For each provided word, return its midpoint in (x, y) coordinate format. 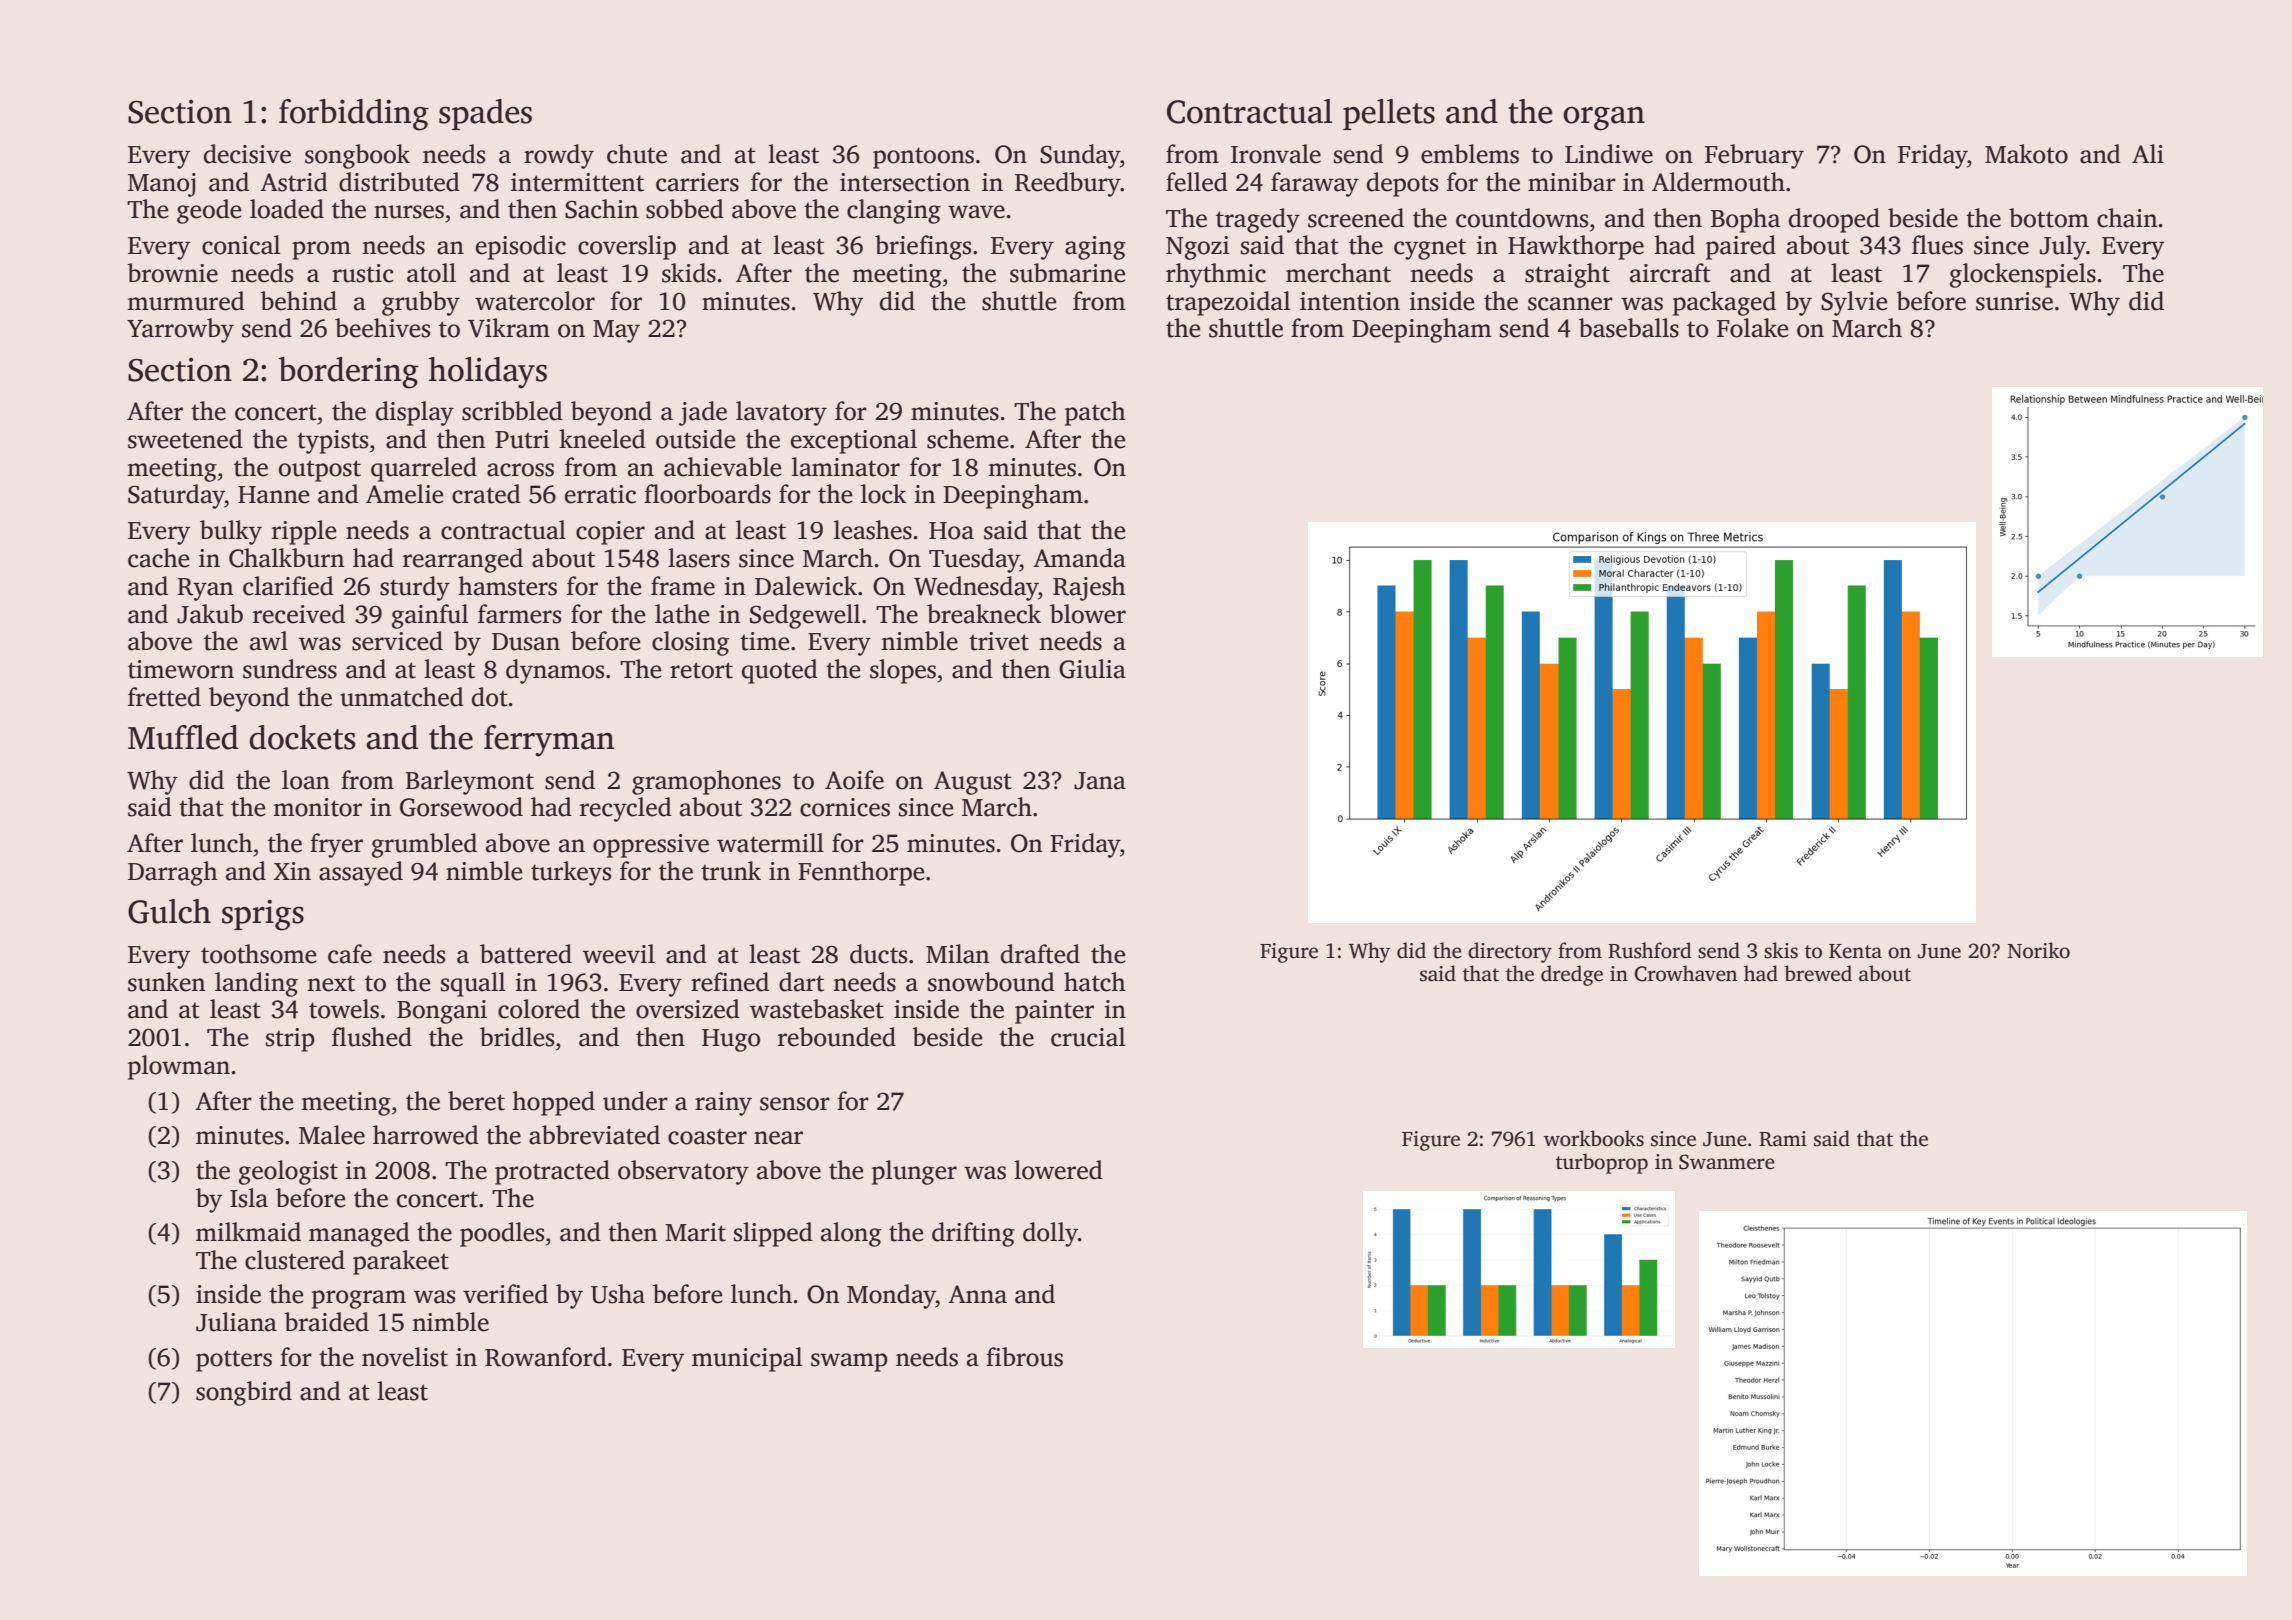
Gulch (169, 911)
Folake (1752, 328)
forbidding (354, 115)
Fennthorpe (861, 873)
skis (1781, 950)
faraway (1315, 184)
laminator (846, 467)
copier (610, 533)
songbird (244, 1393)
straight (1567, 275)
